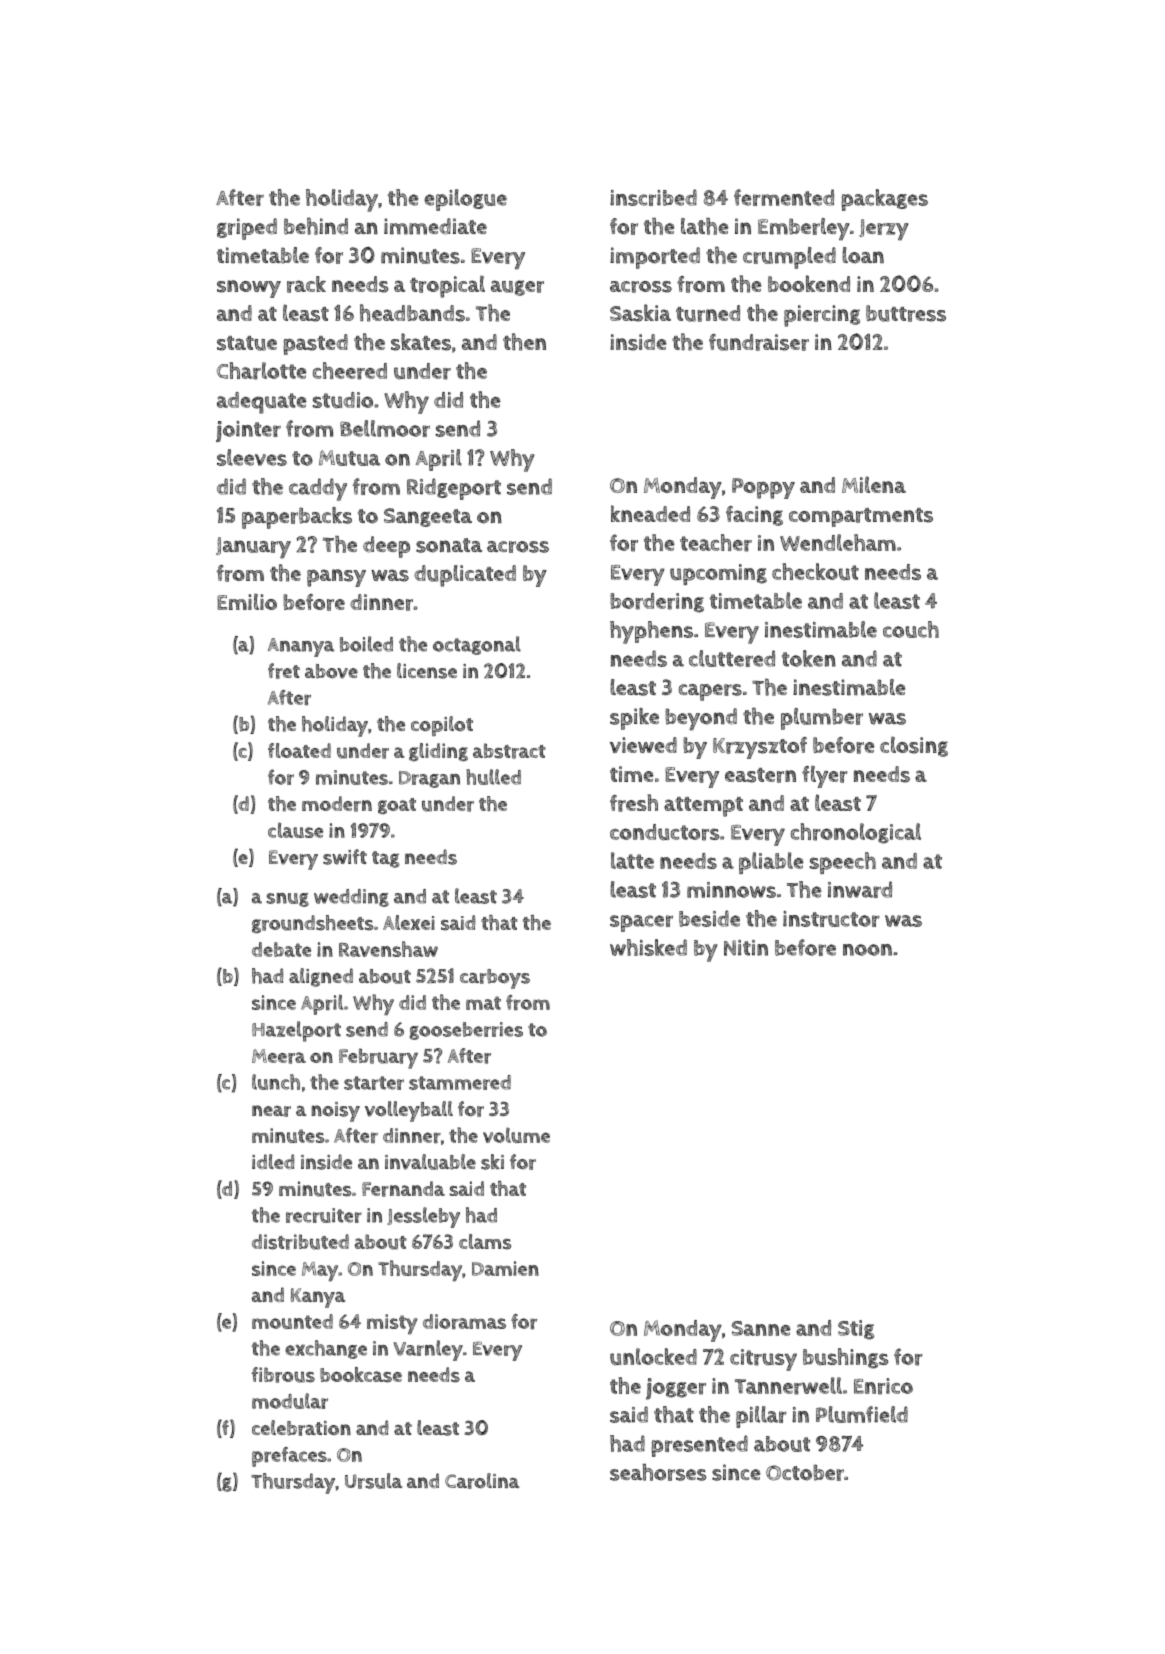  I want to click on closing, so click(914, 746).
